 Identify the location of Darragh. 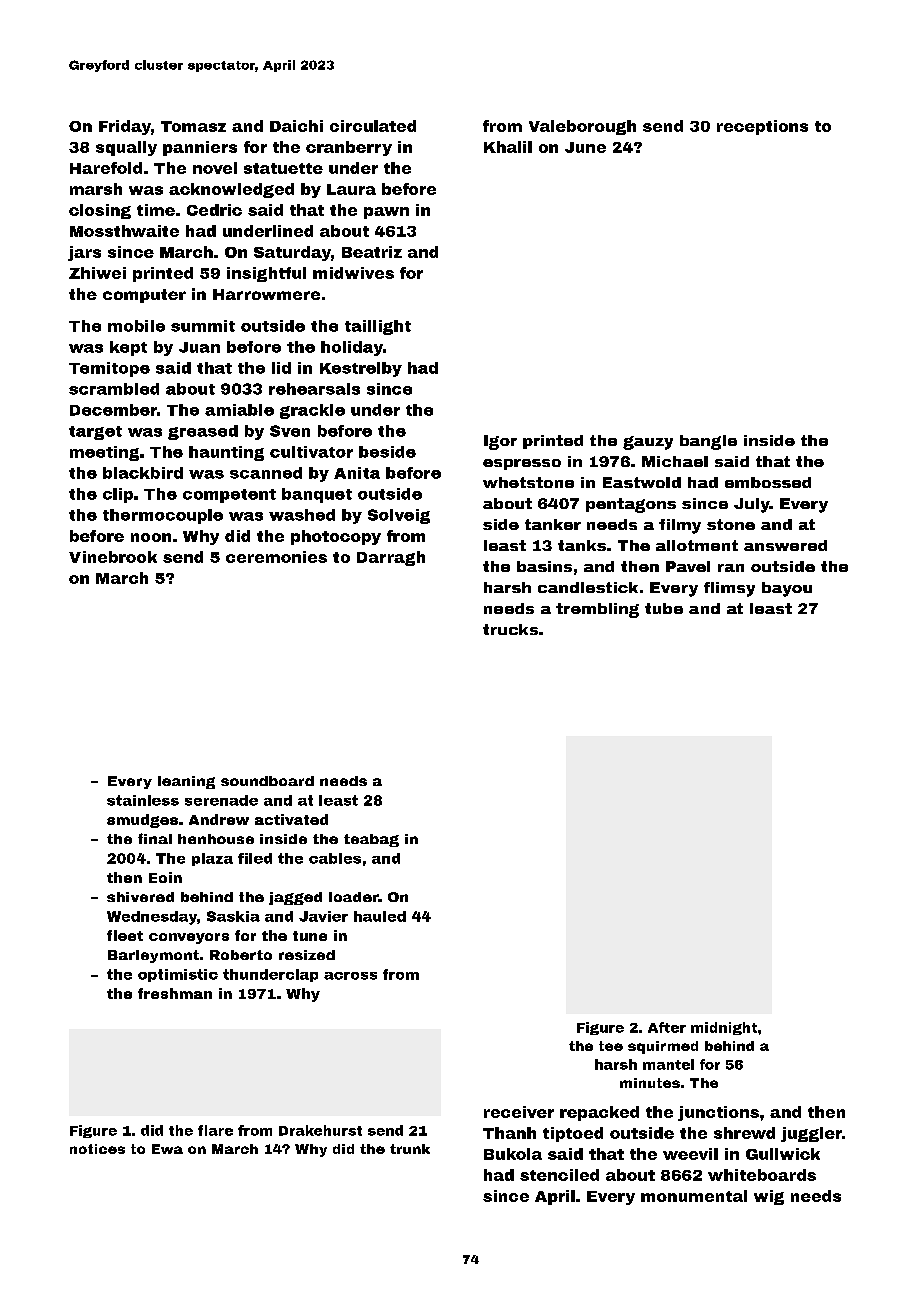
(391, 558).
